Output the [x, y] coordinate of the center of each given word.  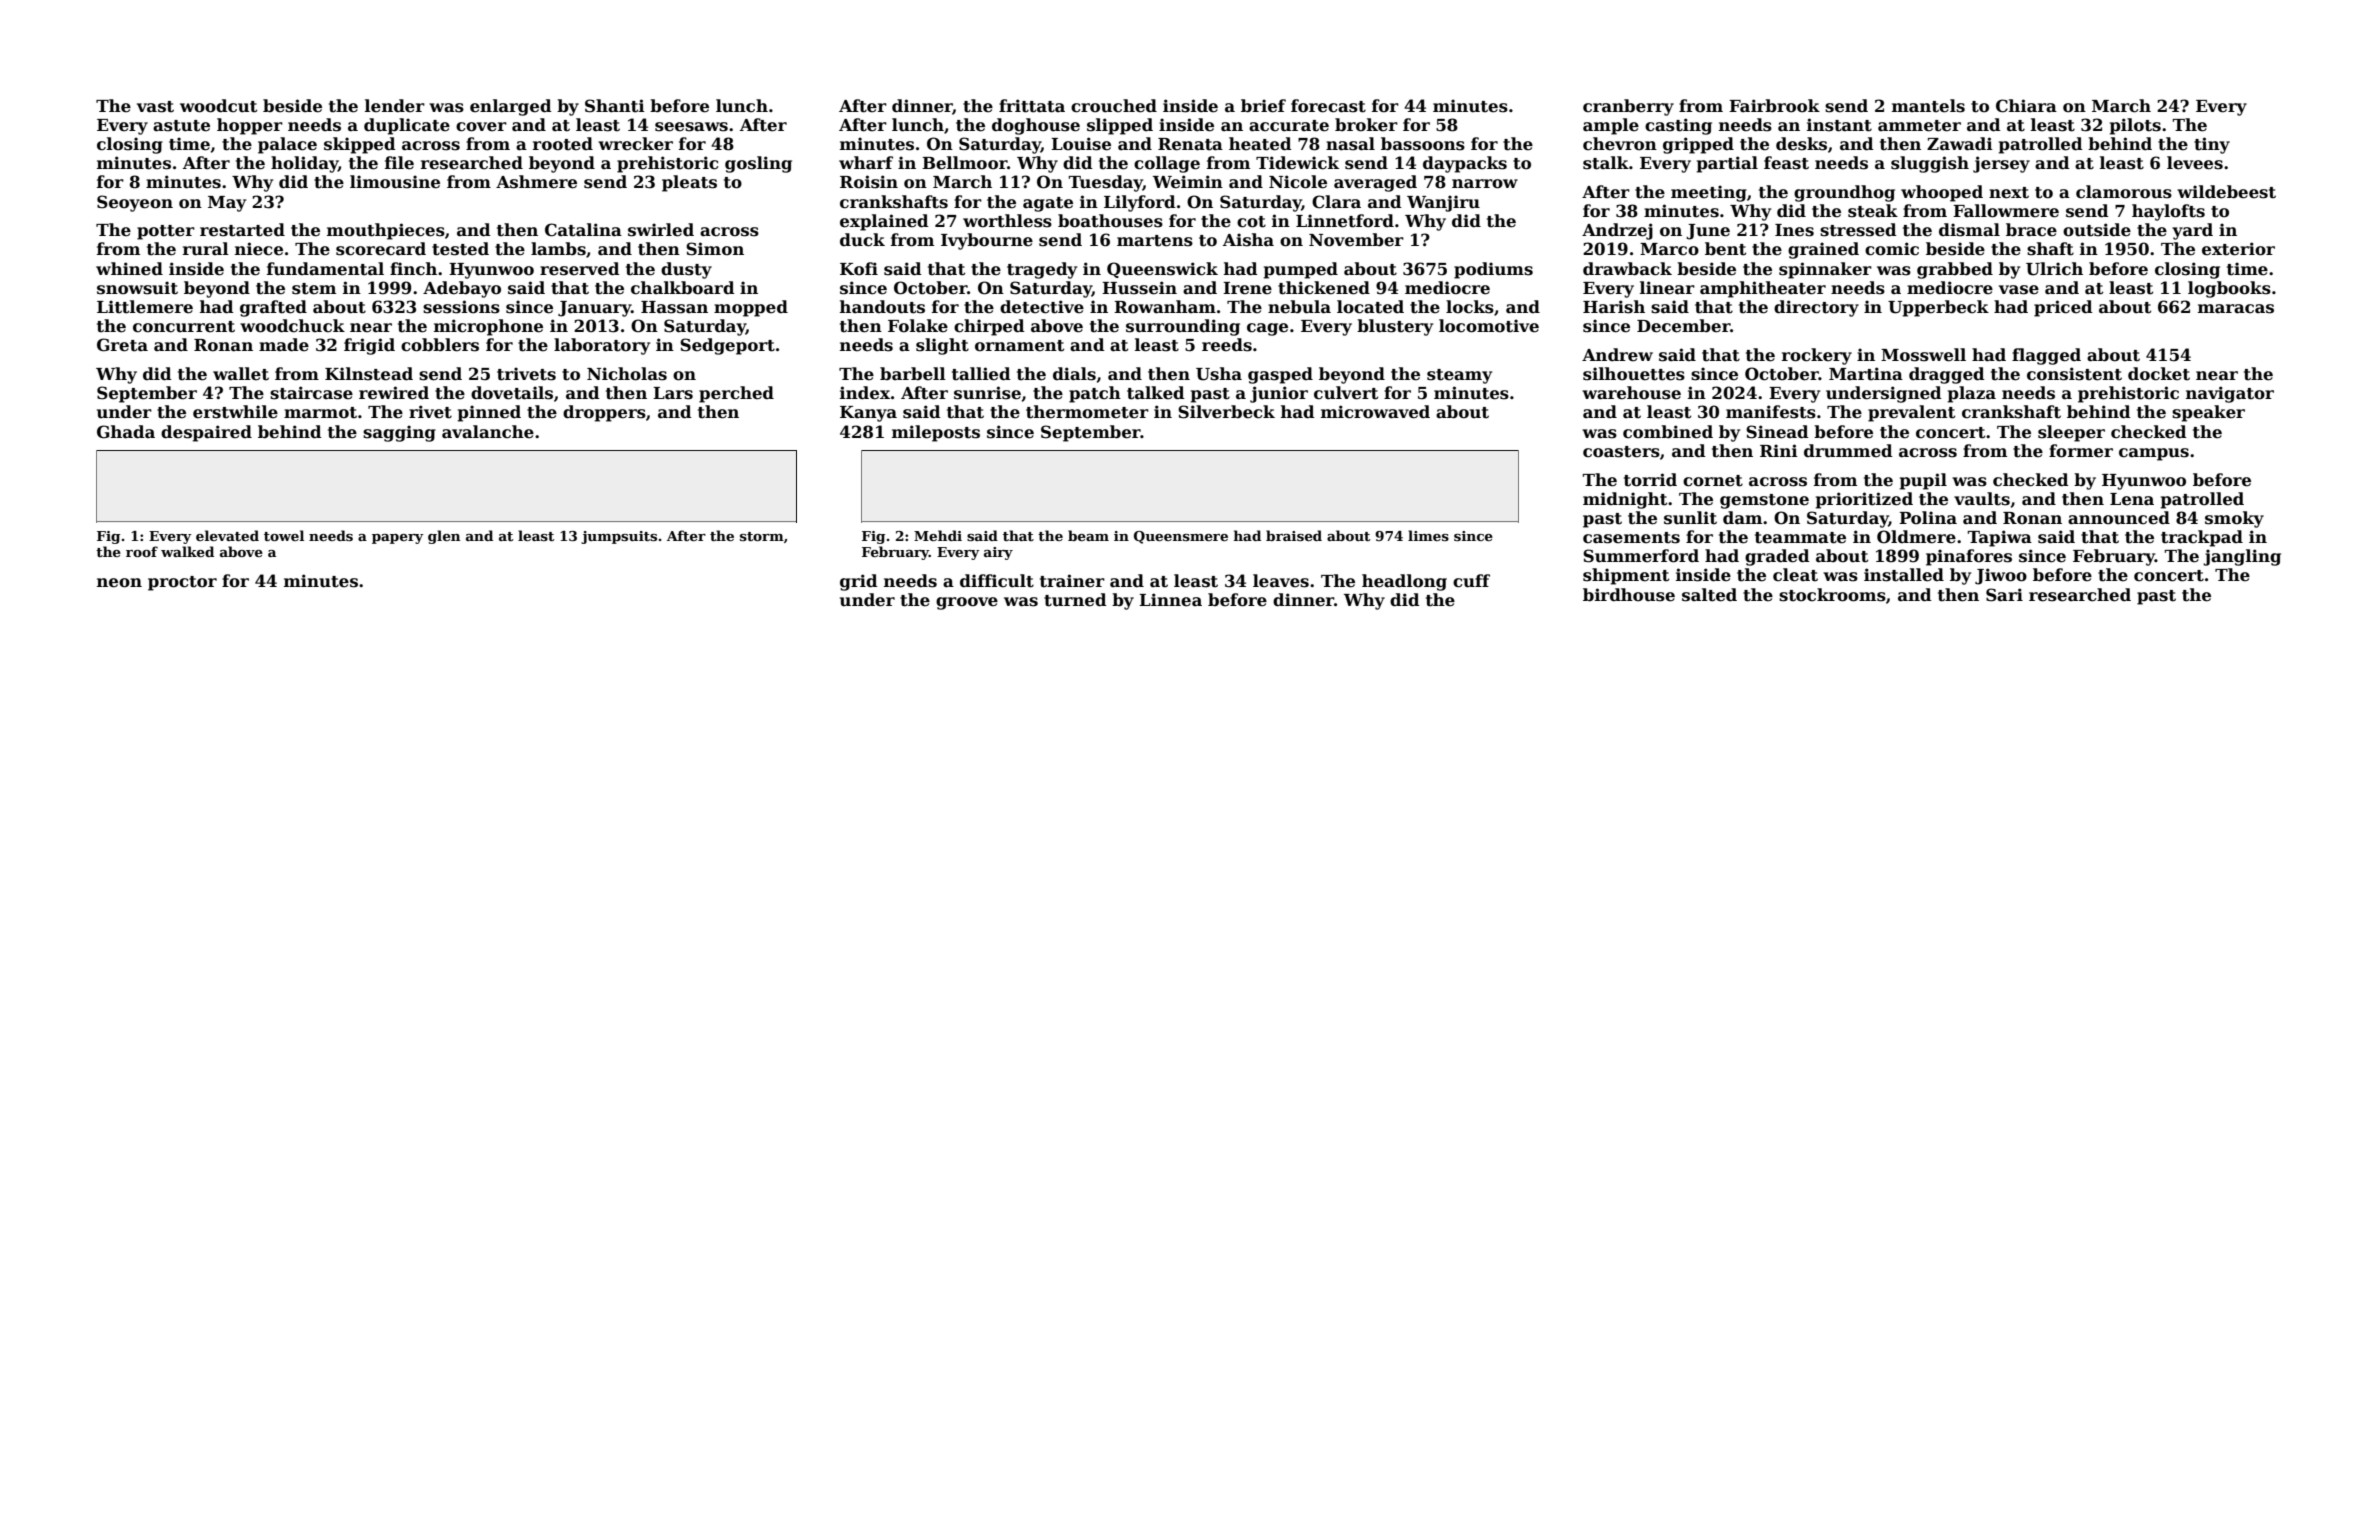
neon [119, 583]
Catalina [583, 230]
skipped [360, 145]
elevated [227, 535]
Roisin [869, 182]
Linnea [1170, 600]
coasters [1621, 452]
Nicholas [627, 374]
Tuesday [1106, 183]
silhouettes [1634, 374]
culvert [1346, 393]
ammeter [1919, 126]
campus [2154, 454]
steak [1873, 211]
